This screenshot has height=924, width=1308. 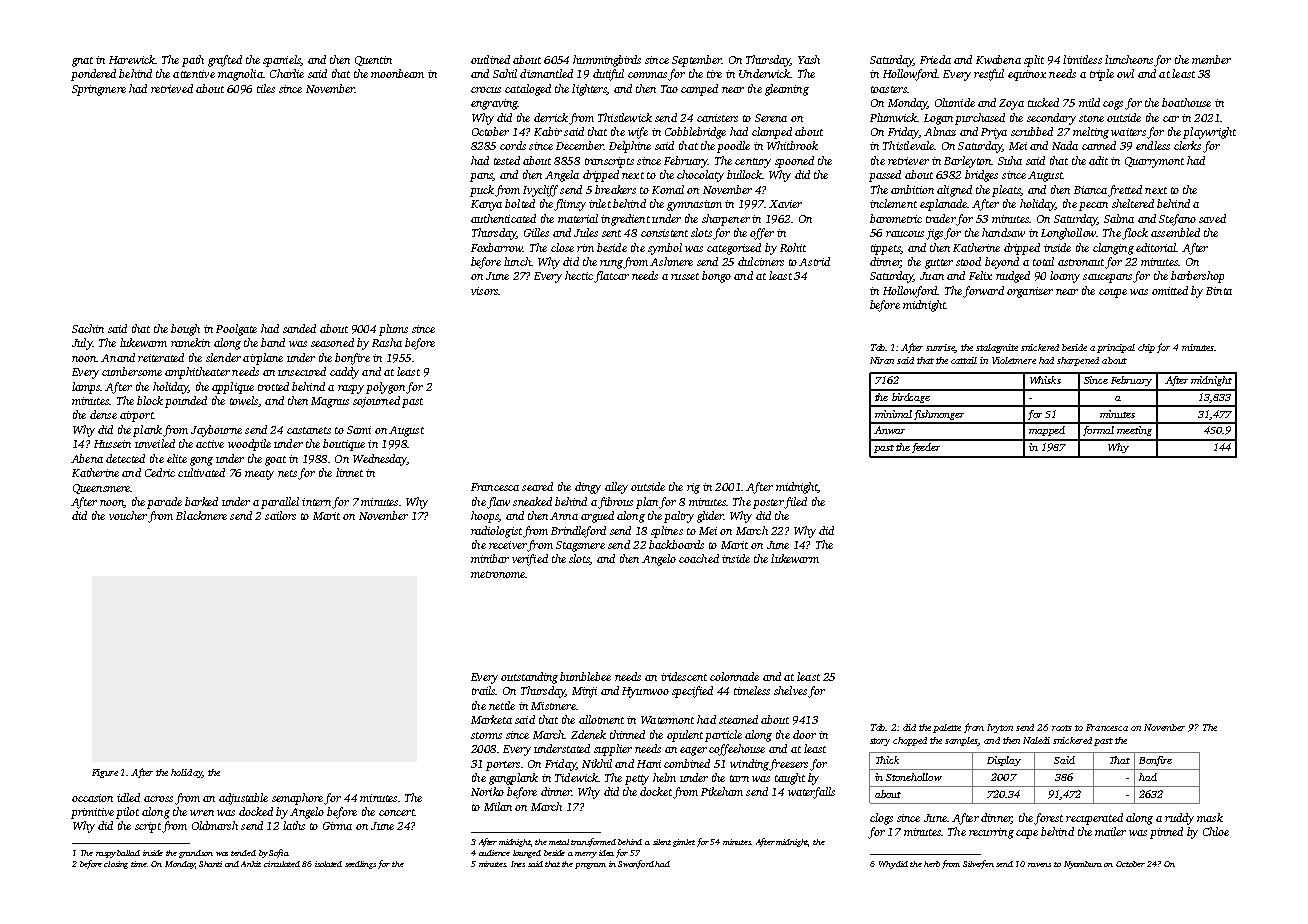 What do you see at coordinates (716, 277) in the screenshot?
I see `bongo` at bounding box center [716, 277].
